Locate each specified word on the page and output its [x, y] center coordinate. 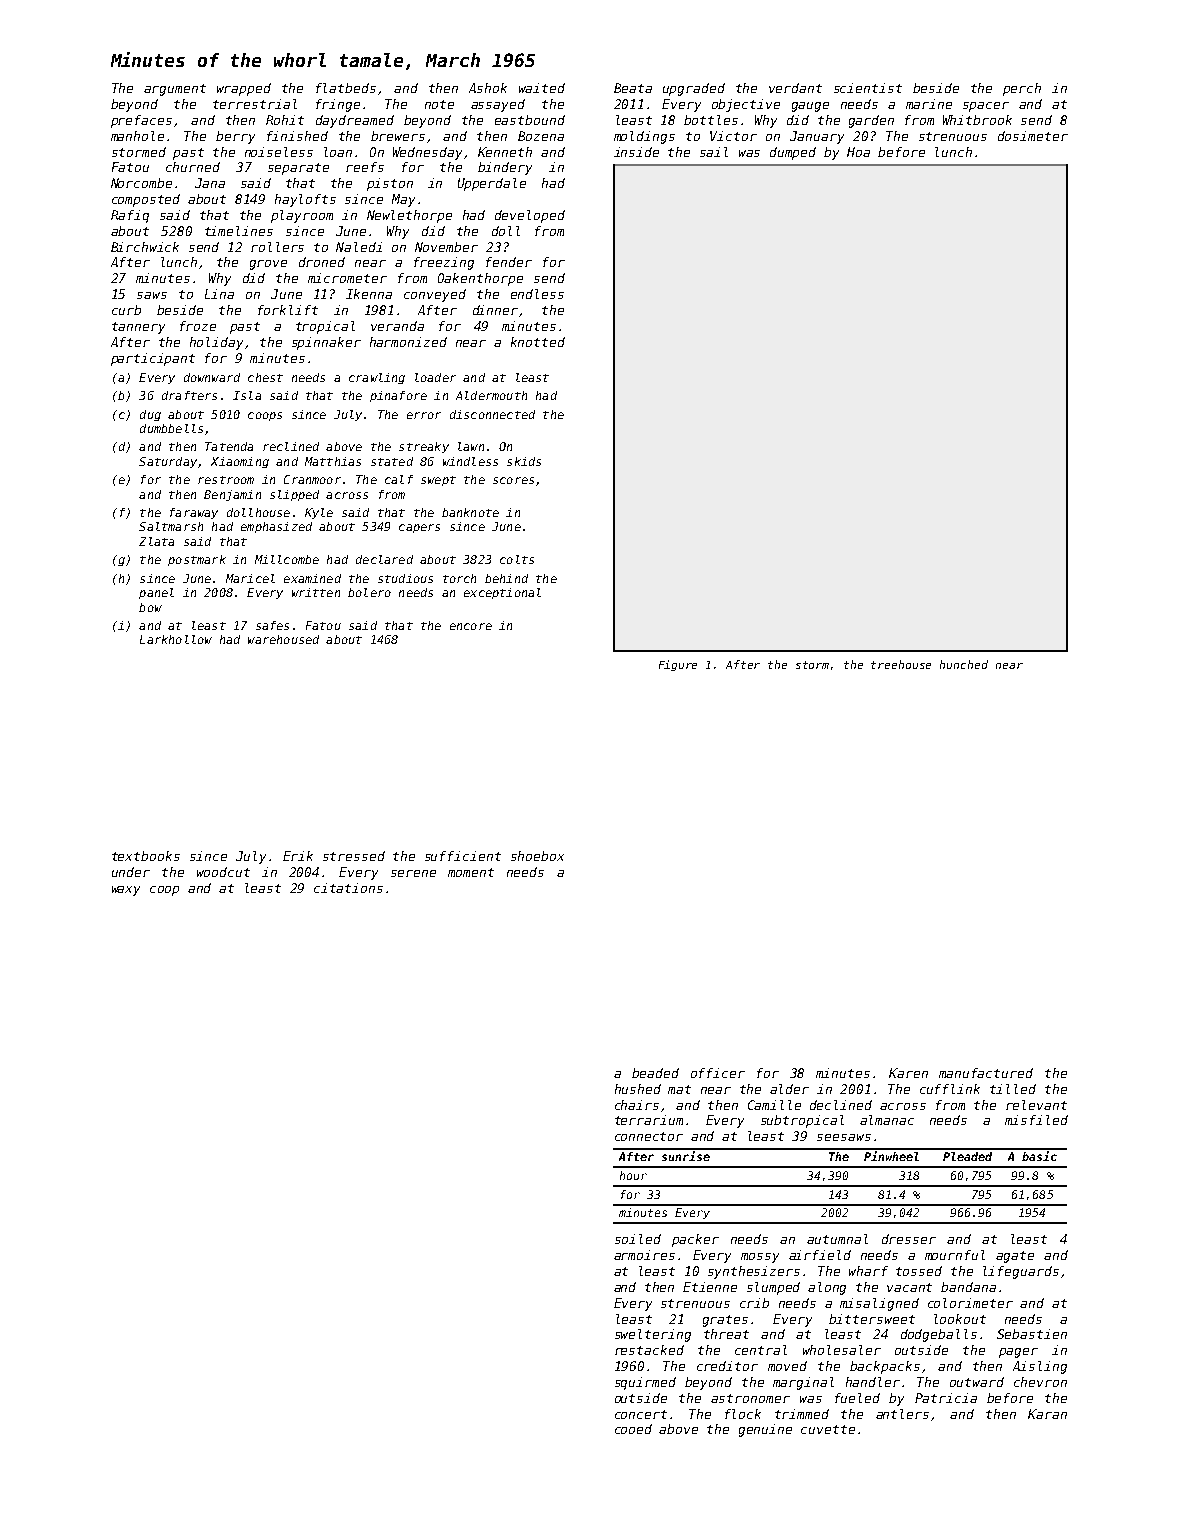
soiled [638, 1239]
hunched [964, 664]
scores [513, 480]
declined [841, 1105]
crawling [377, 378]
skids [524, 461]
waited [542, 88]
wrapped [244, 89]
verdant [795, 88]
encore [471, 626]
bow [150, 607]
